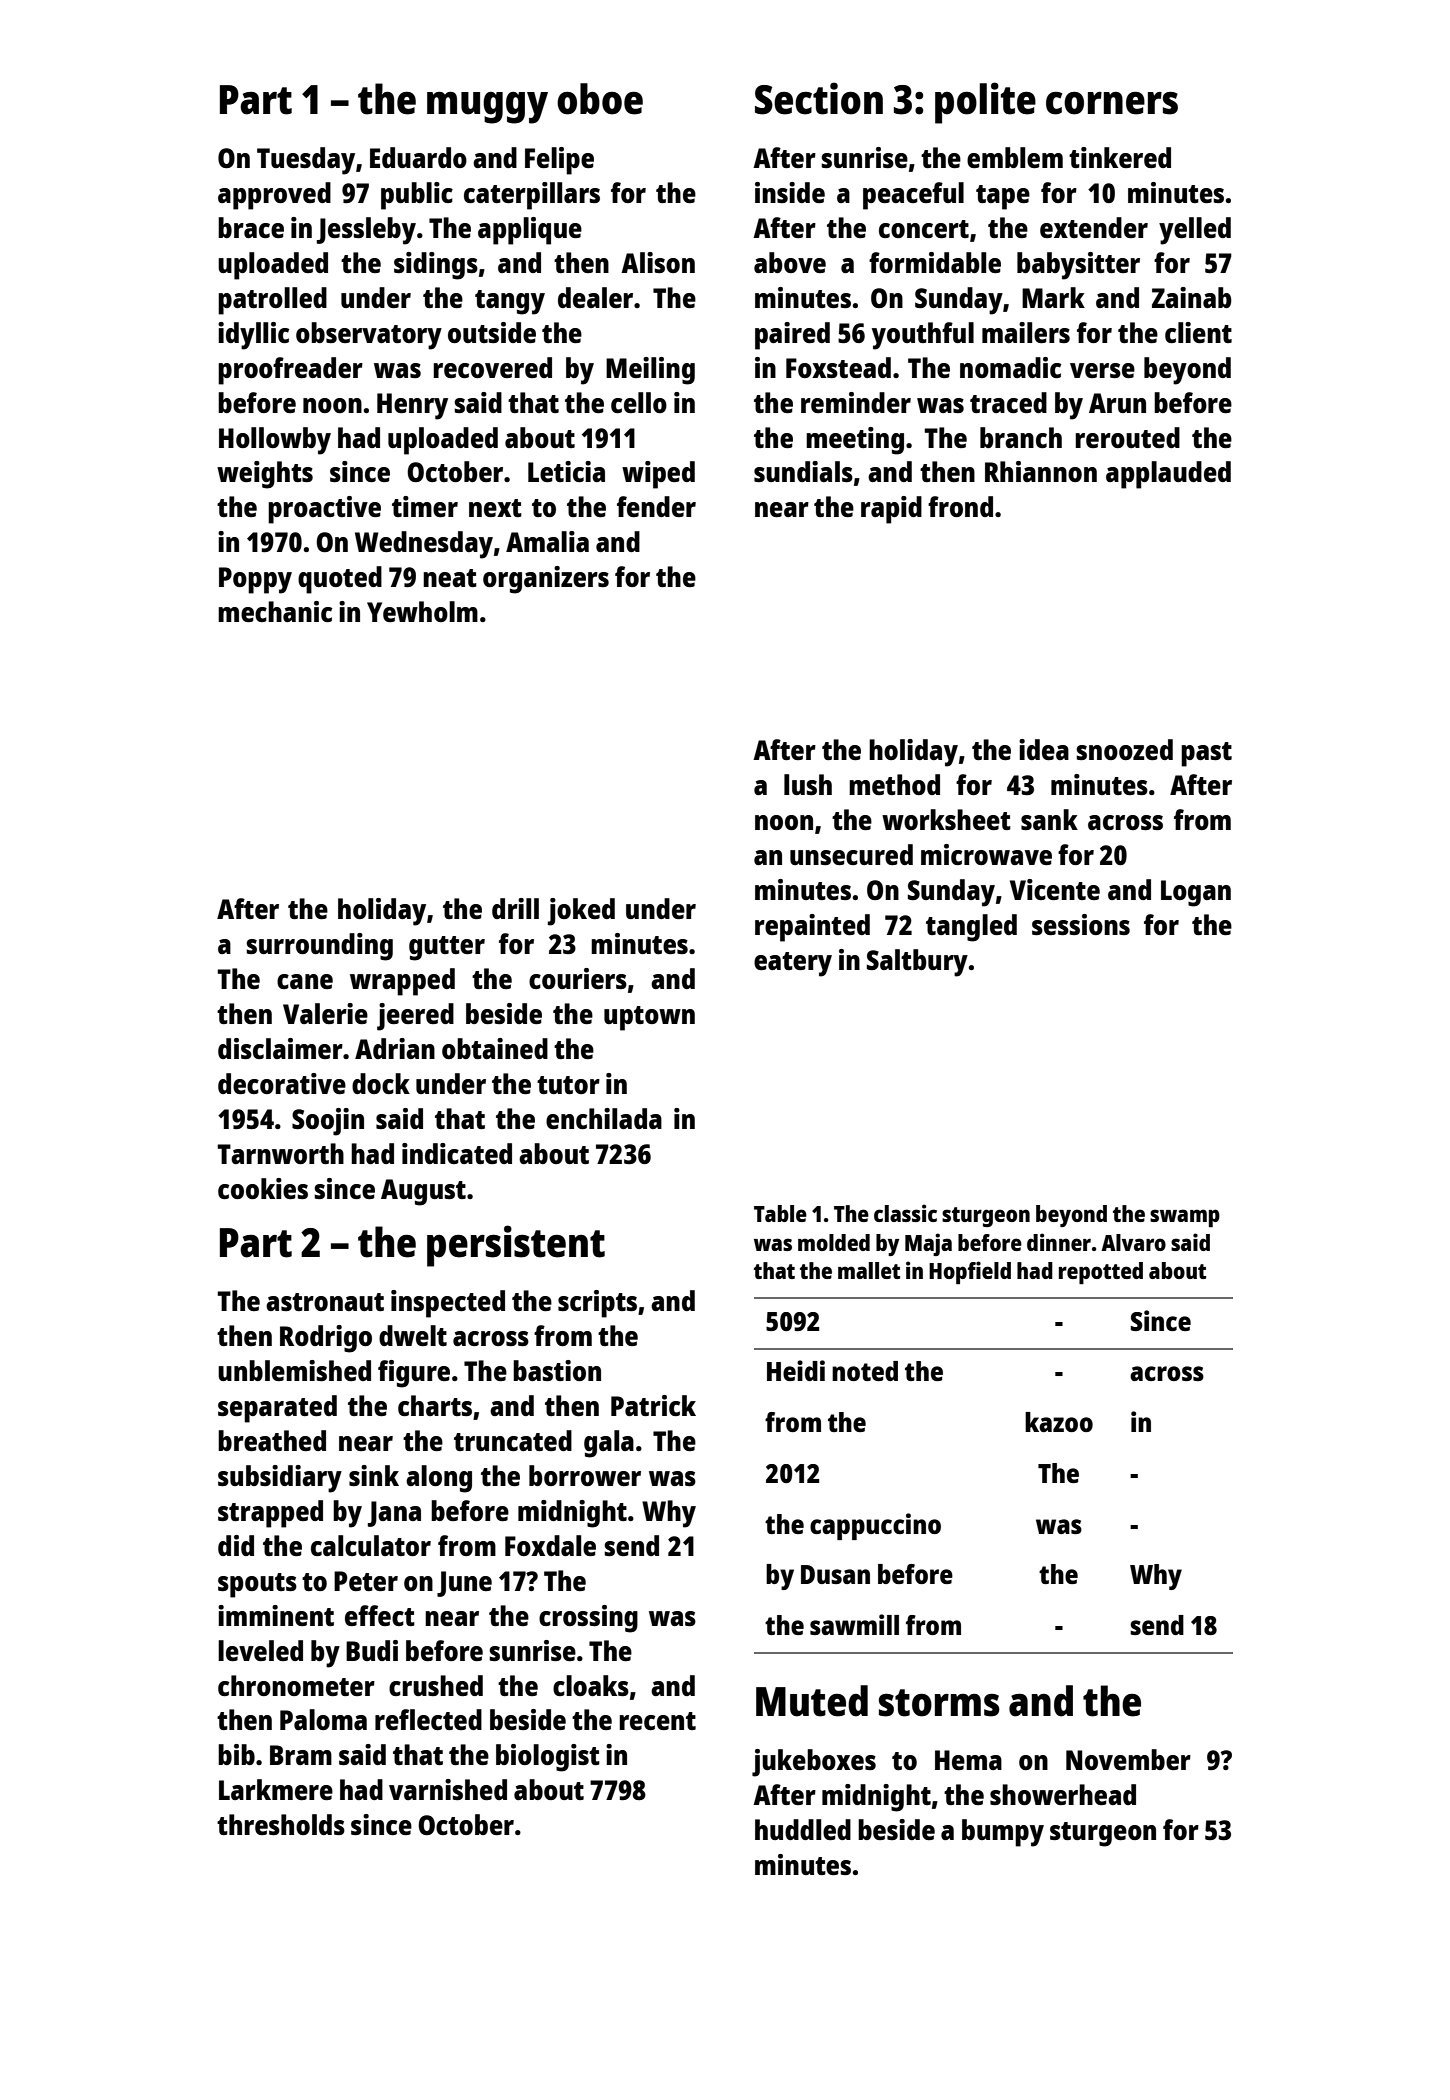  I want to click on astronaut, so click(325, 1302).
